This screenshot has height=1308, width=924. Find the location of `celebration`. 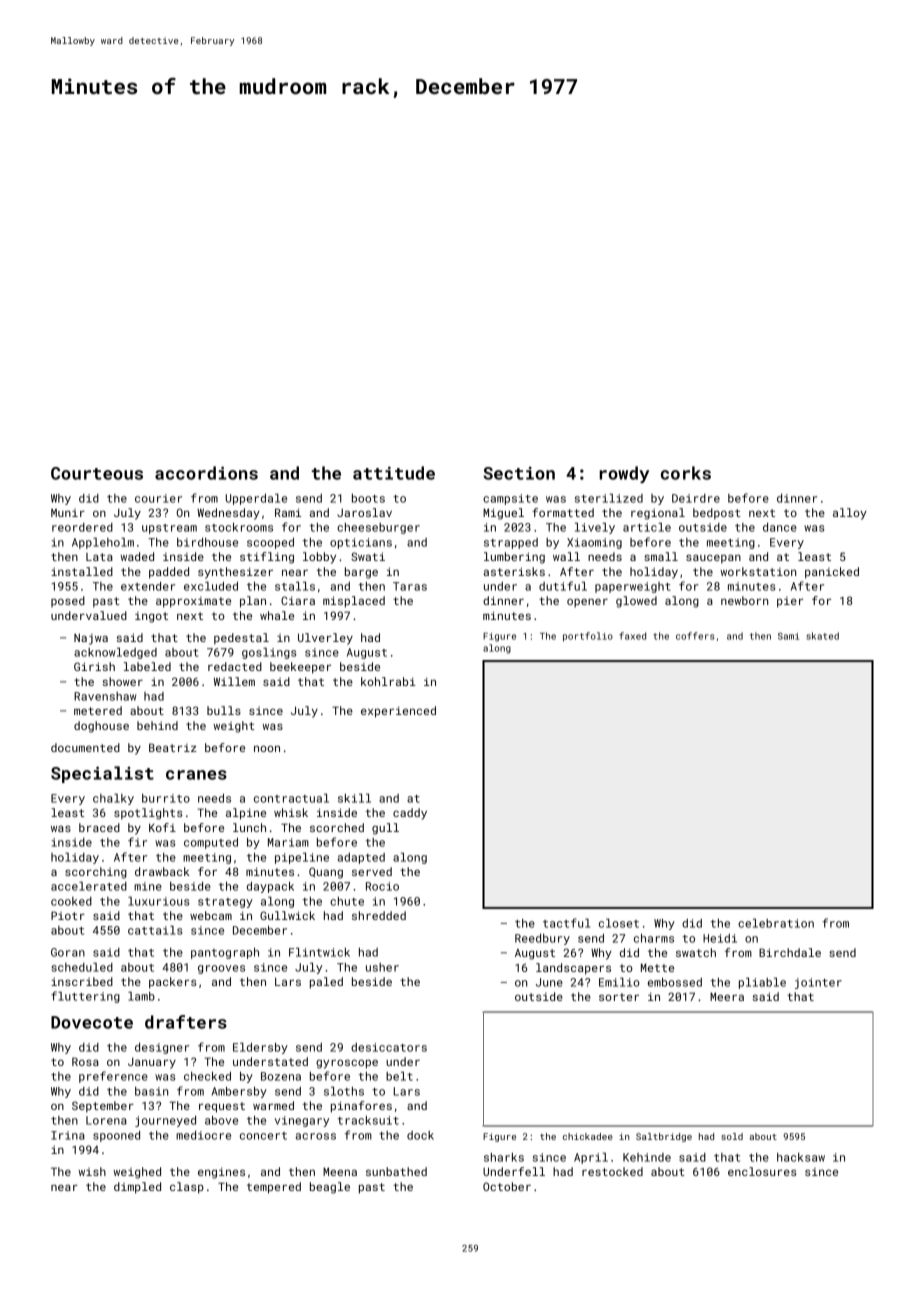

celebration is located at coordinates (776, 923).
